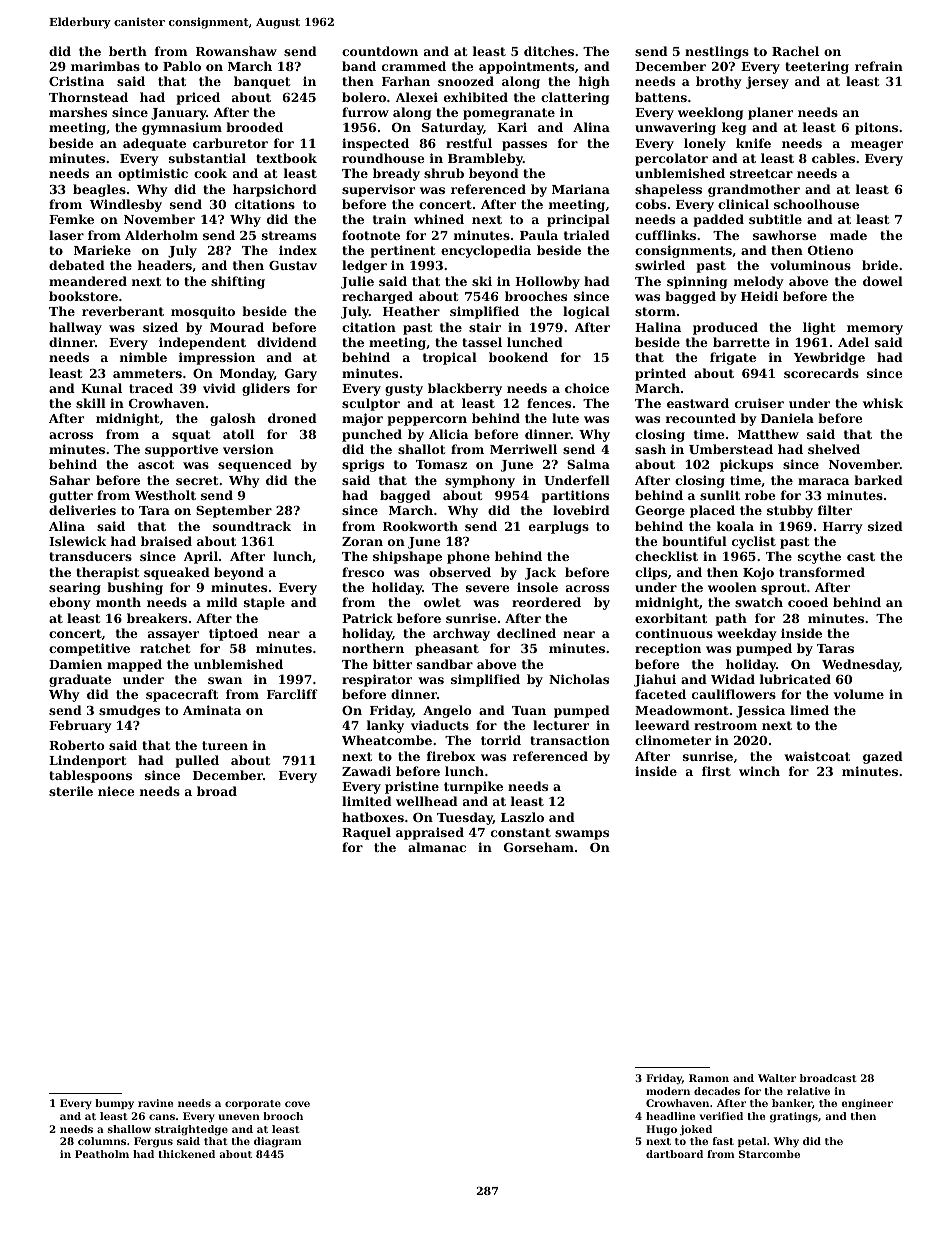 This page has height=1233, width=952. Describe the element at coordinates (883, 757) in the page. I see `gazed` at that location.
